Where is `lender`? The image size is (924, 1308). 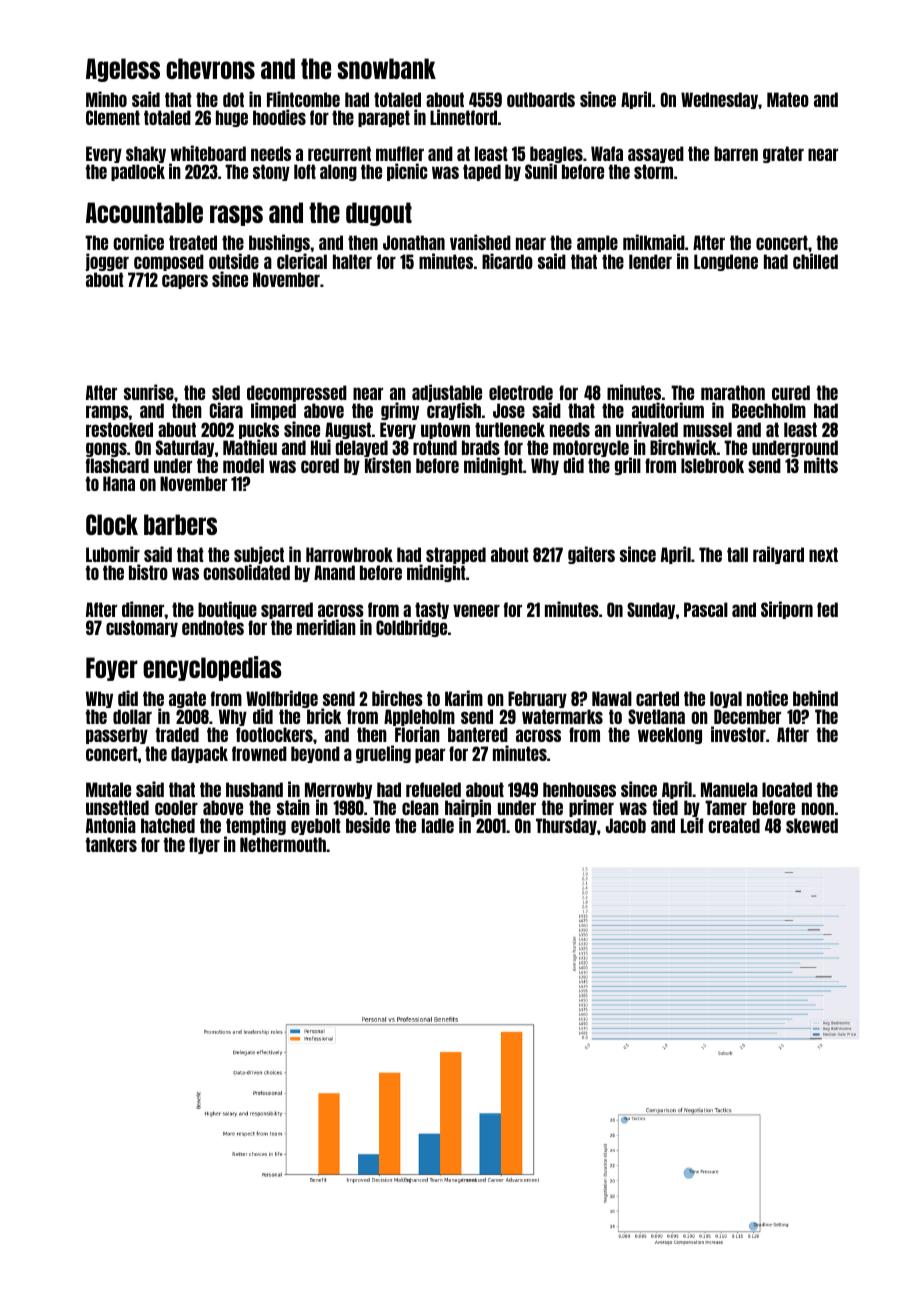 lender is located at coordinates (650, 261).
